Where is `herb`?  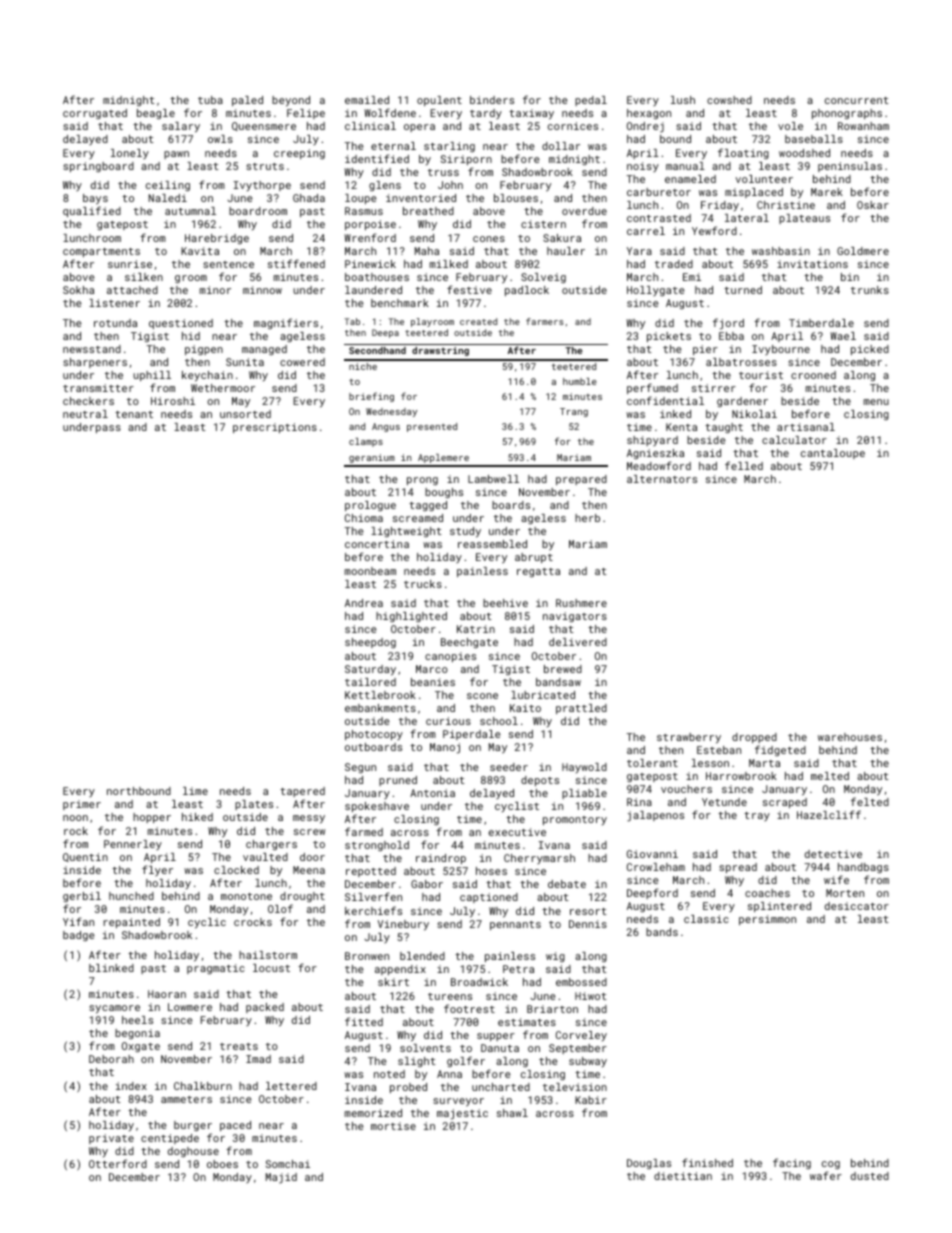 herb is located at coordinates (587, 518).
